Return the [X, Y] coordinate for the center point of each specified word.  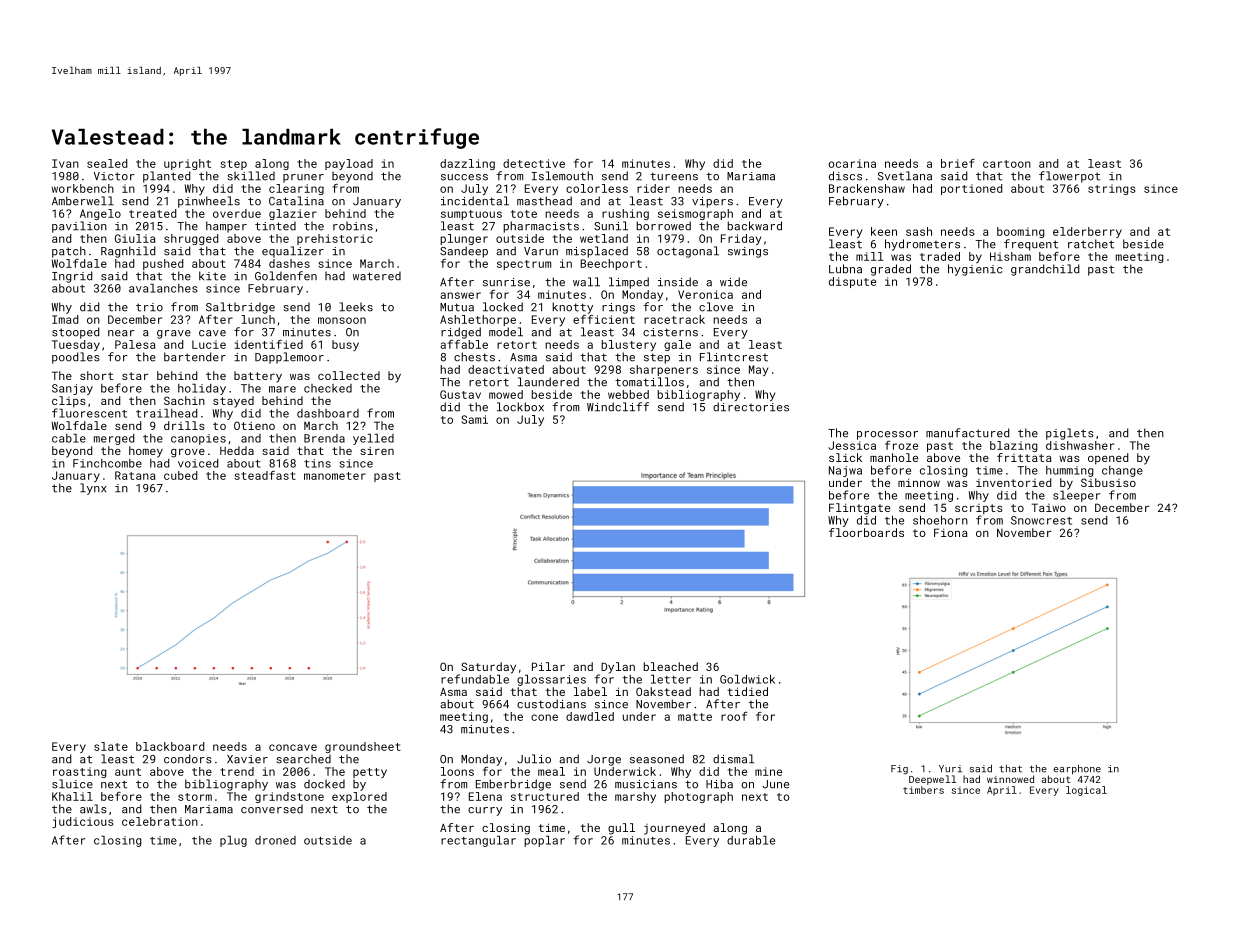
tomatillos [649, 382]
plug [233, 841]
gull [621, 829]
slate [111, 746]
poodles [76, 358]
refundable [475, 679]
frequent [1031, 245]
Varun [541, 251]
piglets [1070, 434]
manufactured [967, 433]
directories [751, 407]
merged [114, 439]
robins [353, 226]
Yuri [950, 769]
